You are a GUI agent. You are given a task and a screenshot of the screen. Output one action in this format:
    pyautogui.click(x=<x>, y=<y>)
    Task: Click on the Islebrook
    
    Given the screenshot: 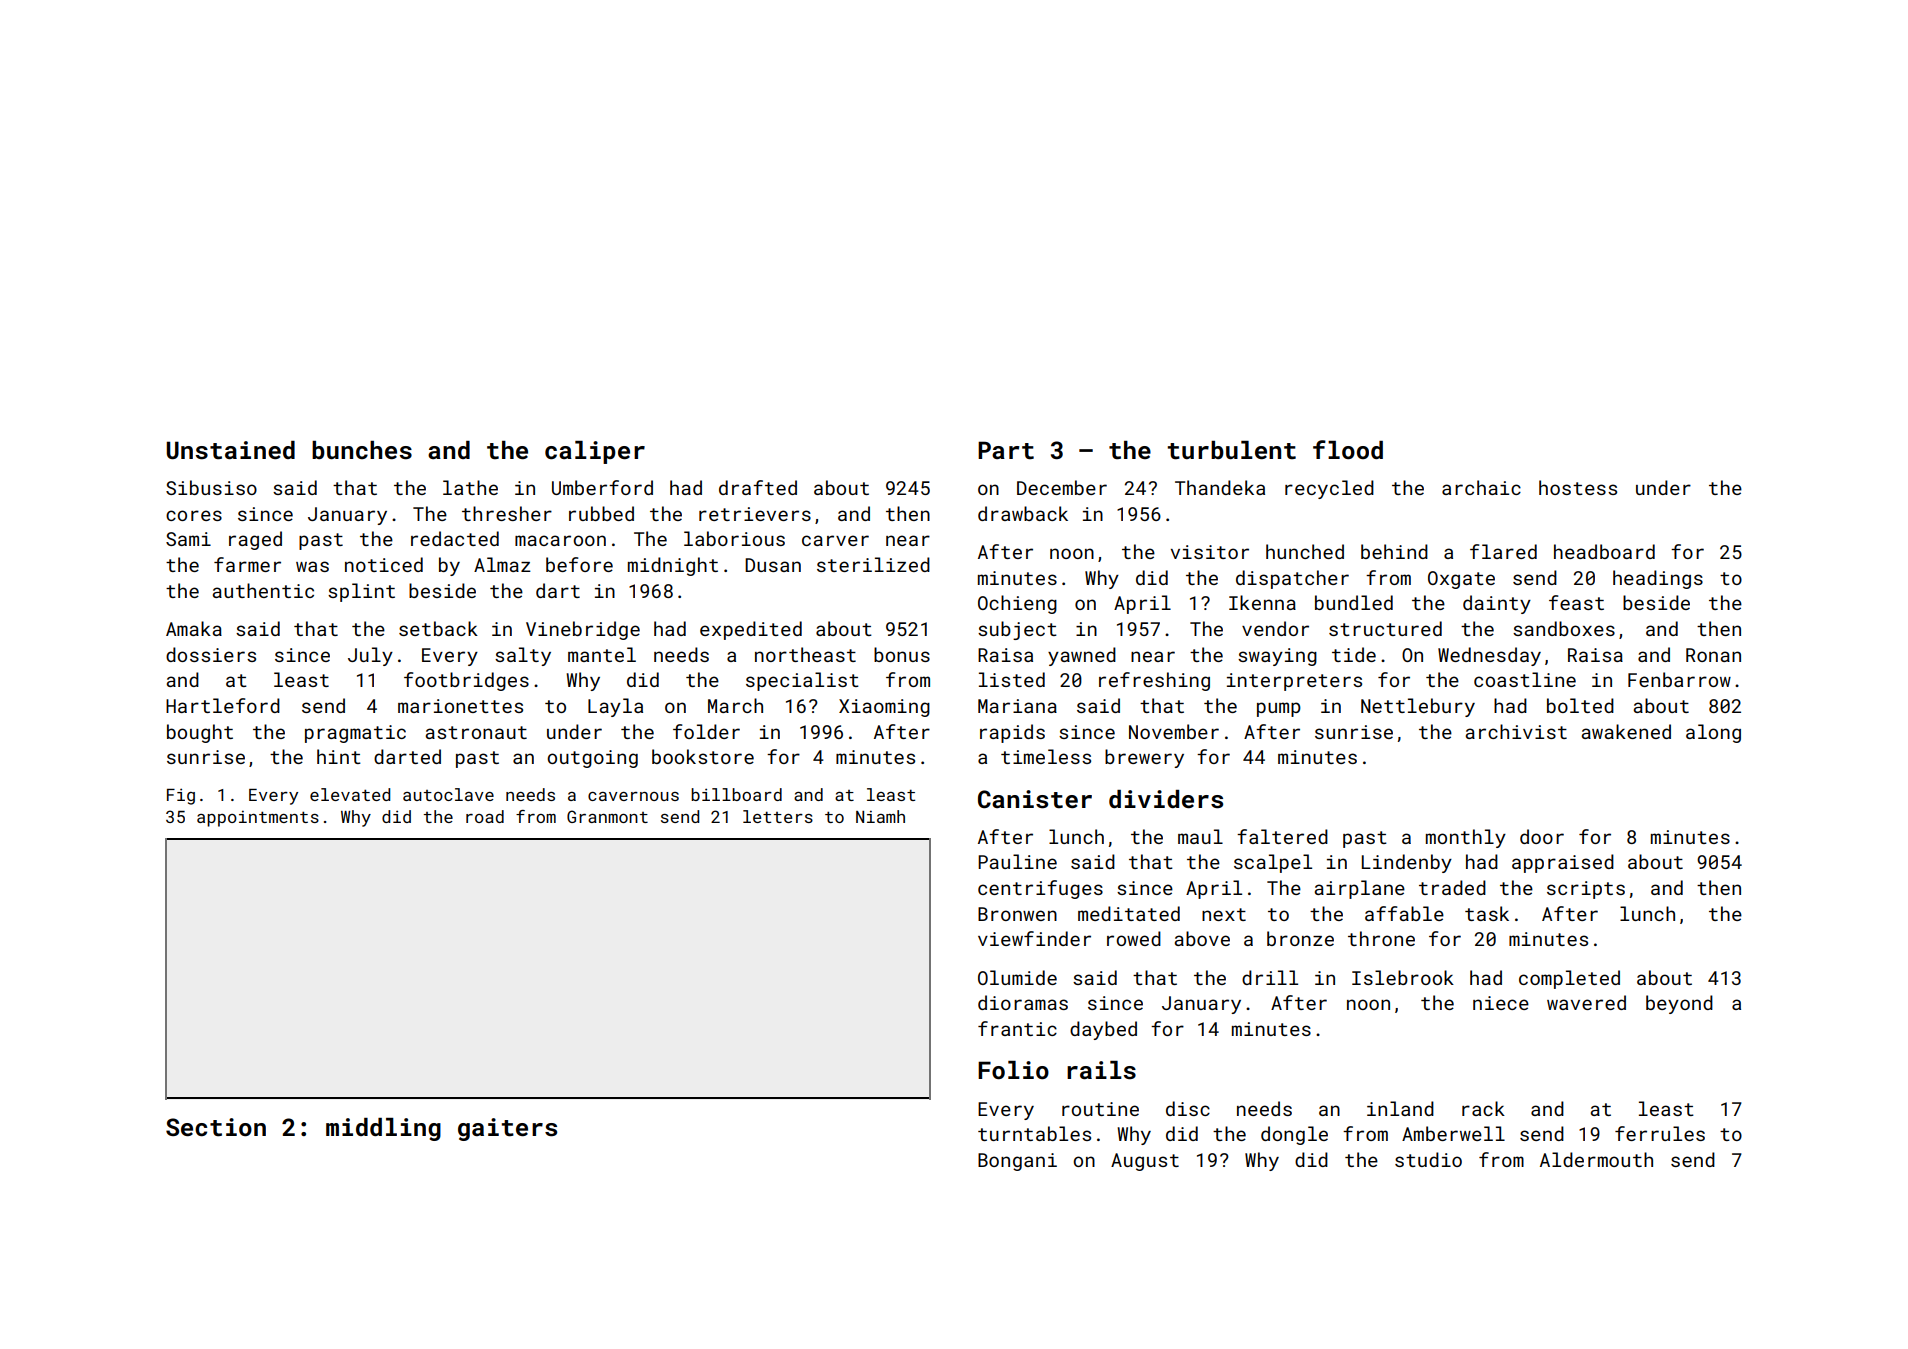 What is the action you would take?
    pyautogui.click(x=1403, y=977)
